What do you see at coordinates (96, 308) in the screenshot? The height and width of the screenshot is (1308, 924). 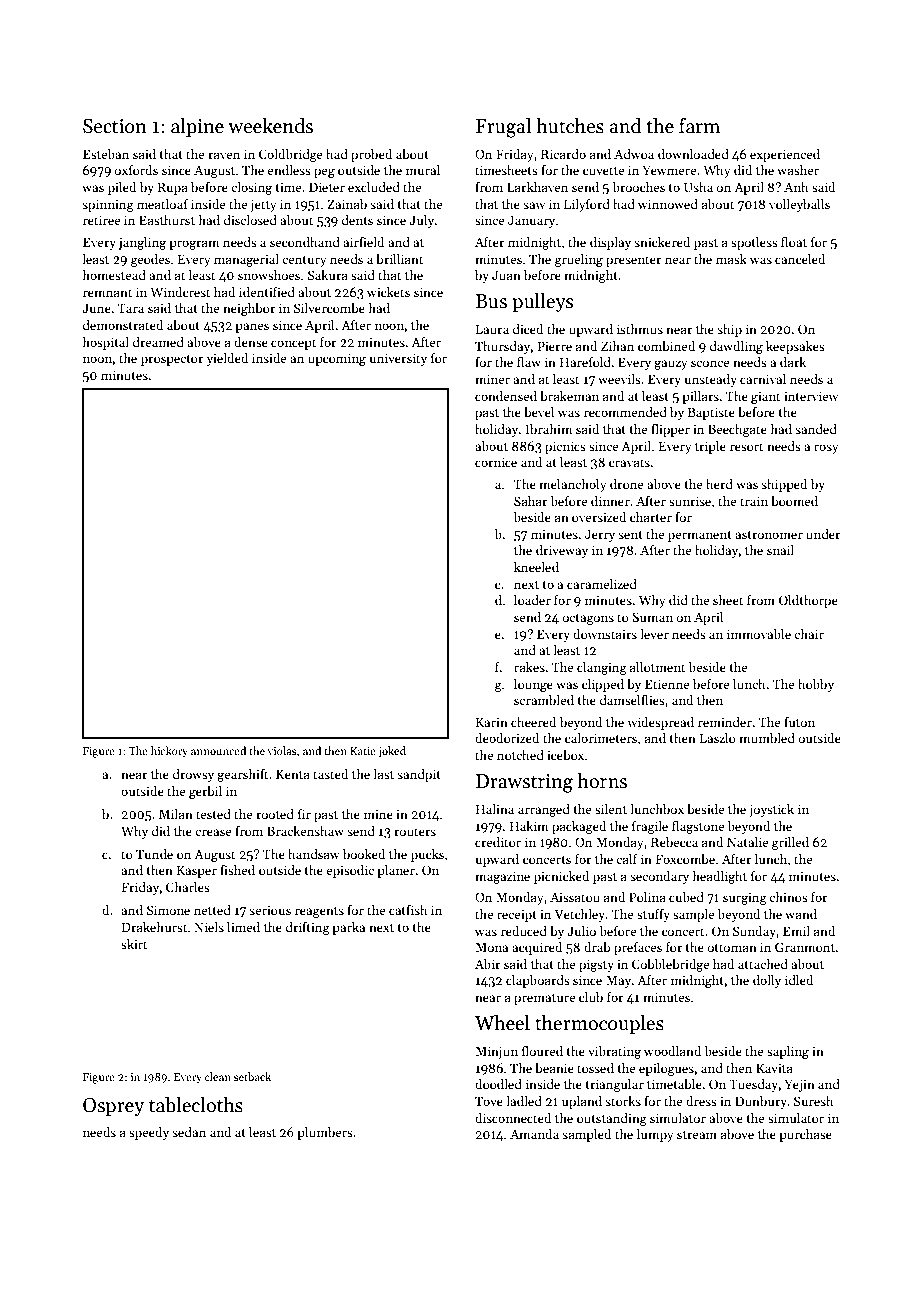 I see `June` at bounding box center [96, 308].
